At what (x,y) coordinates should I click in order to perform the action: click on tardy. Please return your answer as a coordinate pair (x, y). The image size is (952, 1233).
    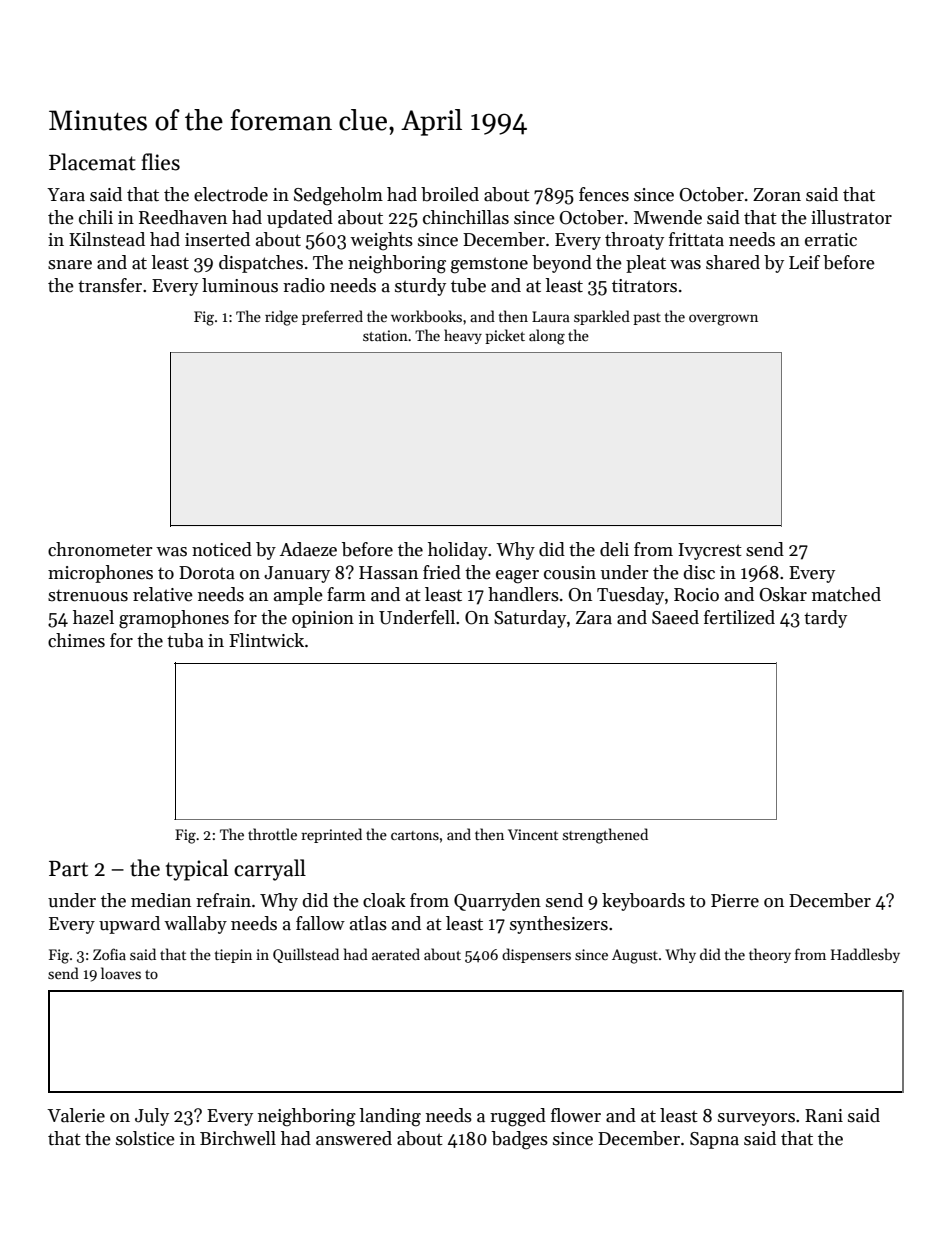
    Looking at the image, I should click on (825, 619).
